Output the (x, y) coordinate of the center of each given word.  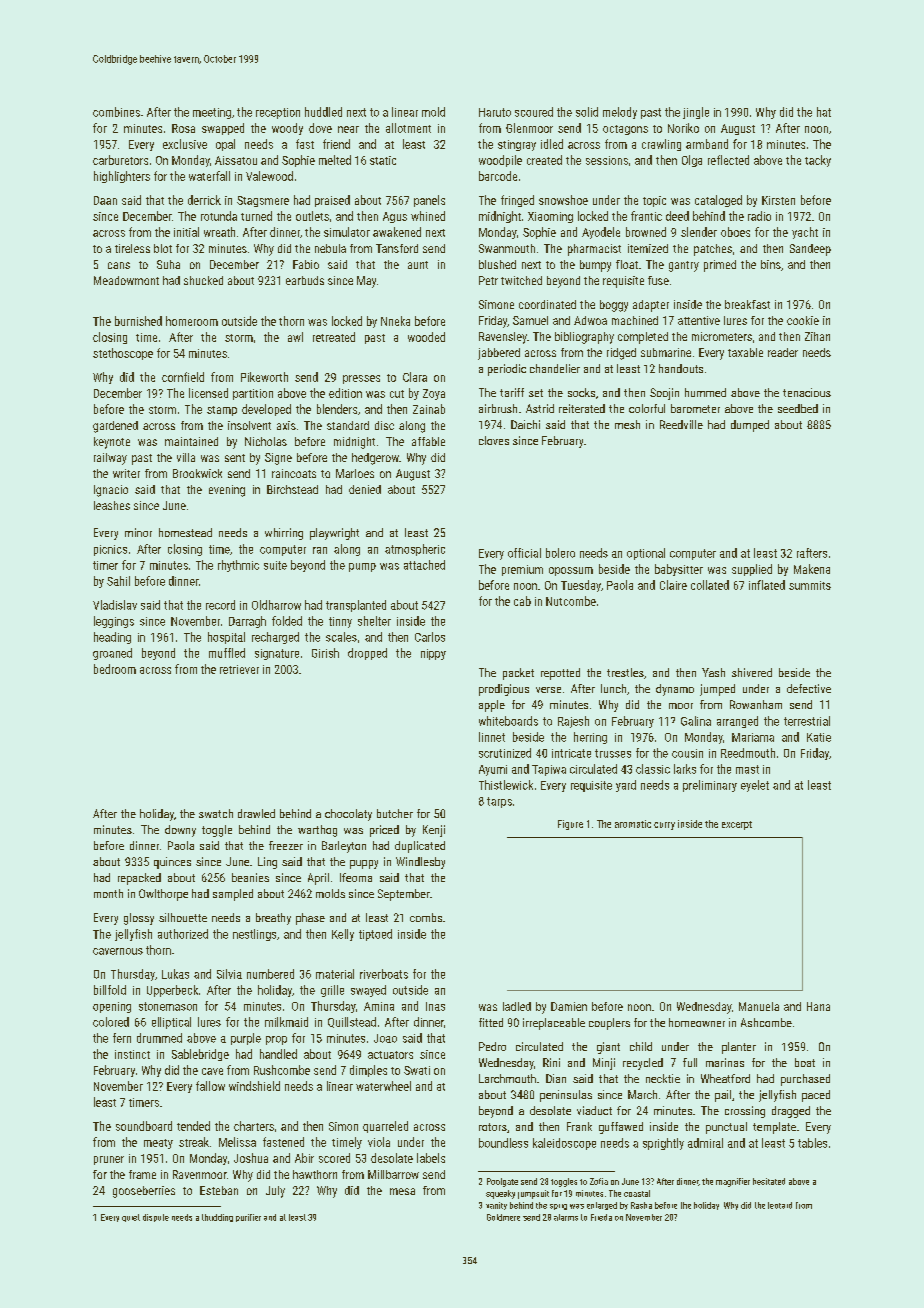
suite (275, 565)
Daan (105, 200)
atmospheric (415, 550)
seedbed (798, 408)
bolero (560, 553)
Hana (818, 1006)
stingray (517, 145)
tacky (818, 161)
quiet (131, 1218)
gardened (115, 427)
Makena (812, 569)
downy (180, 831)
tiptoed (375, 935)
